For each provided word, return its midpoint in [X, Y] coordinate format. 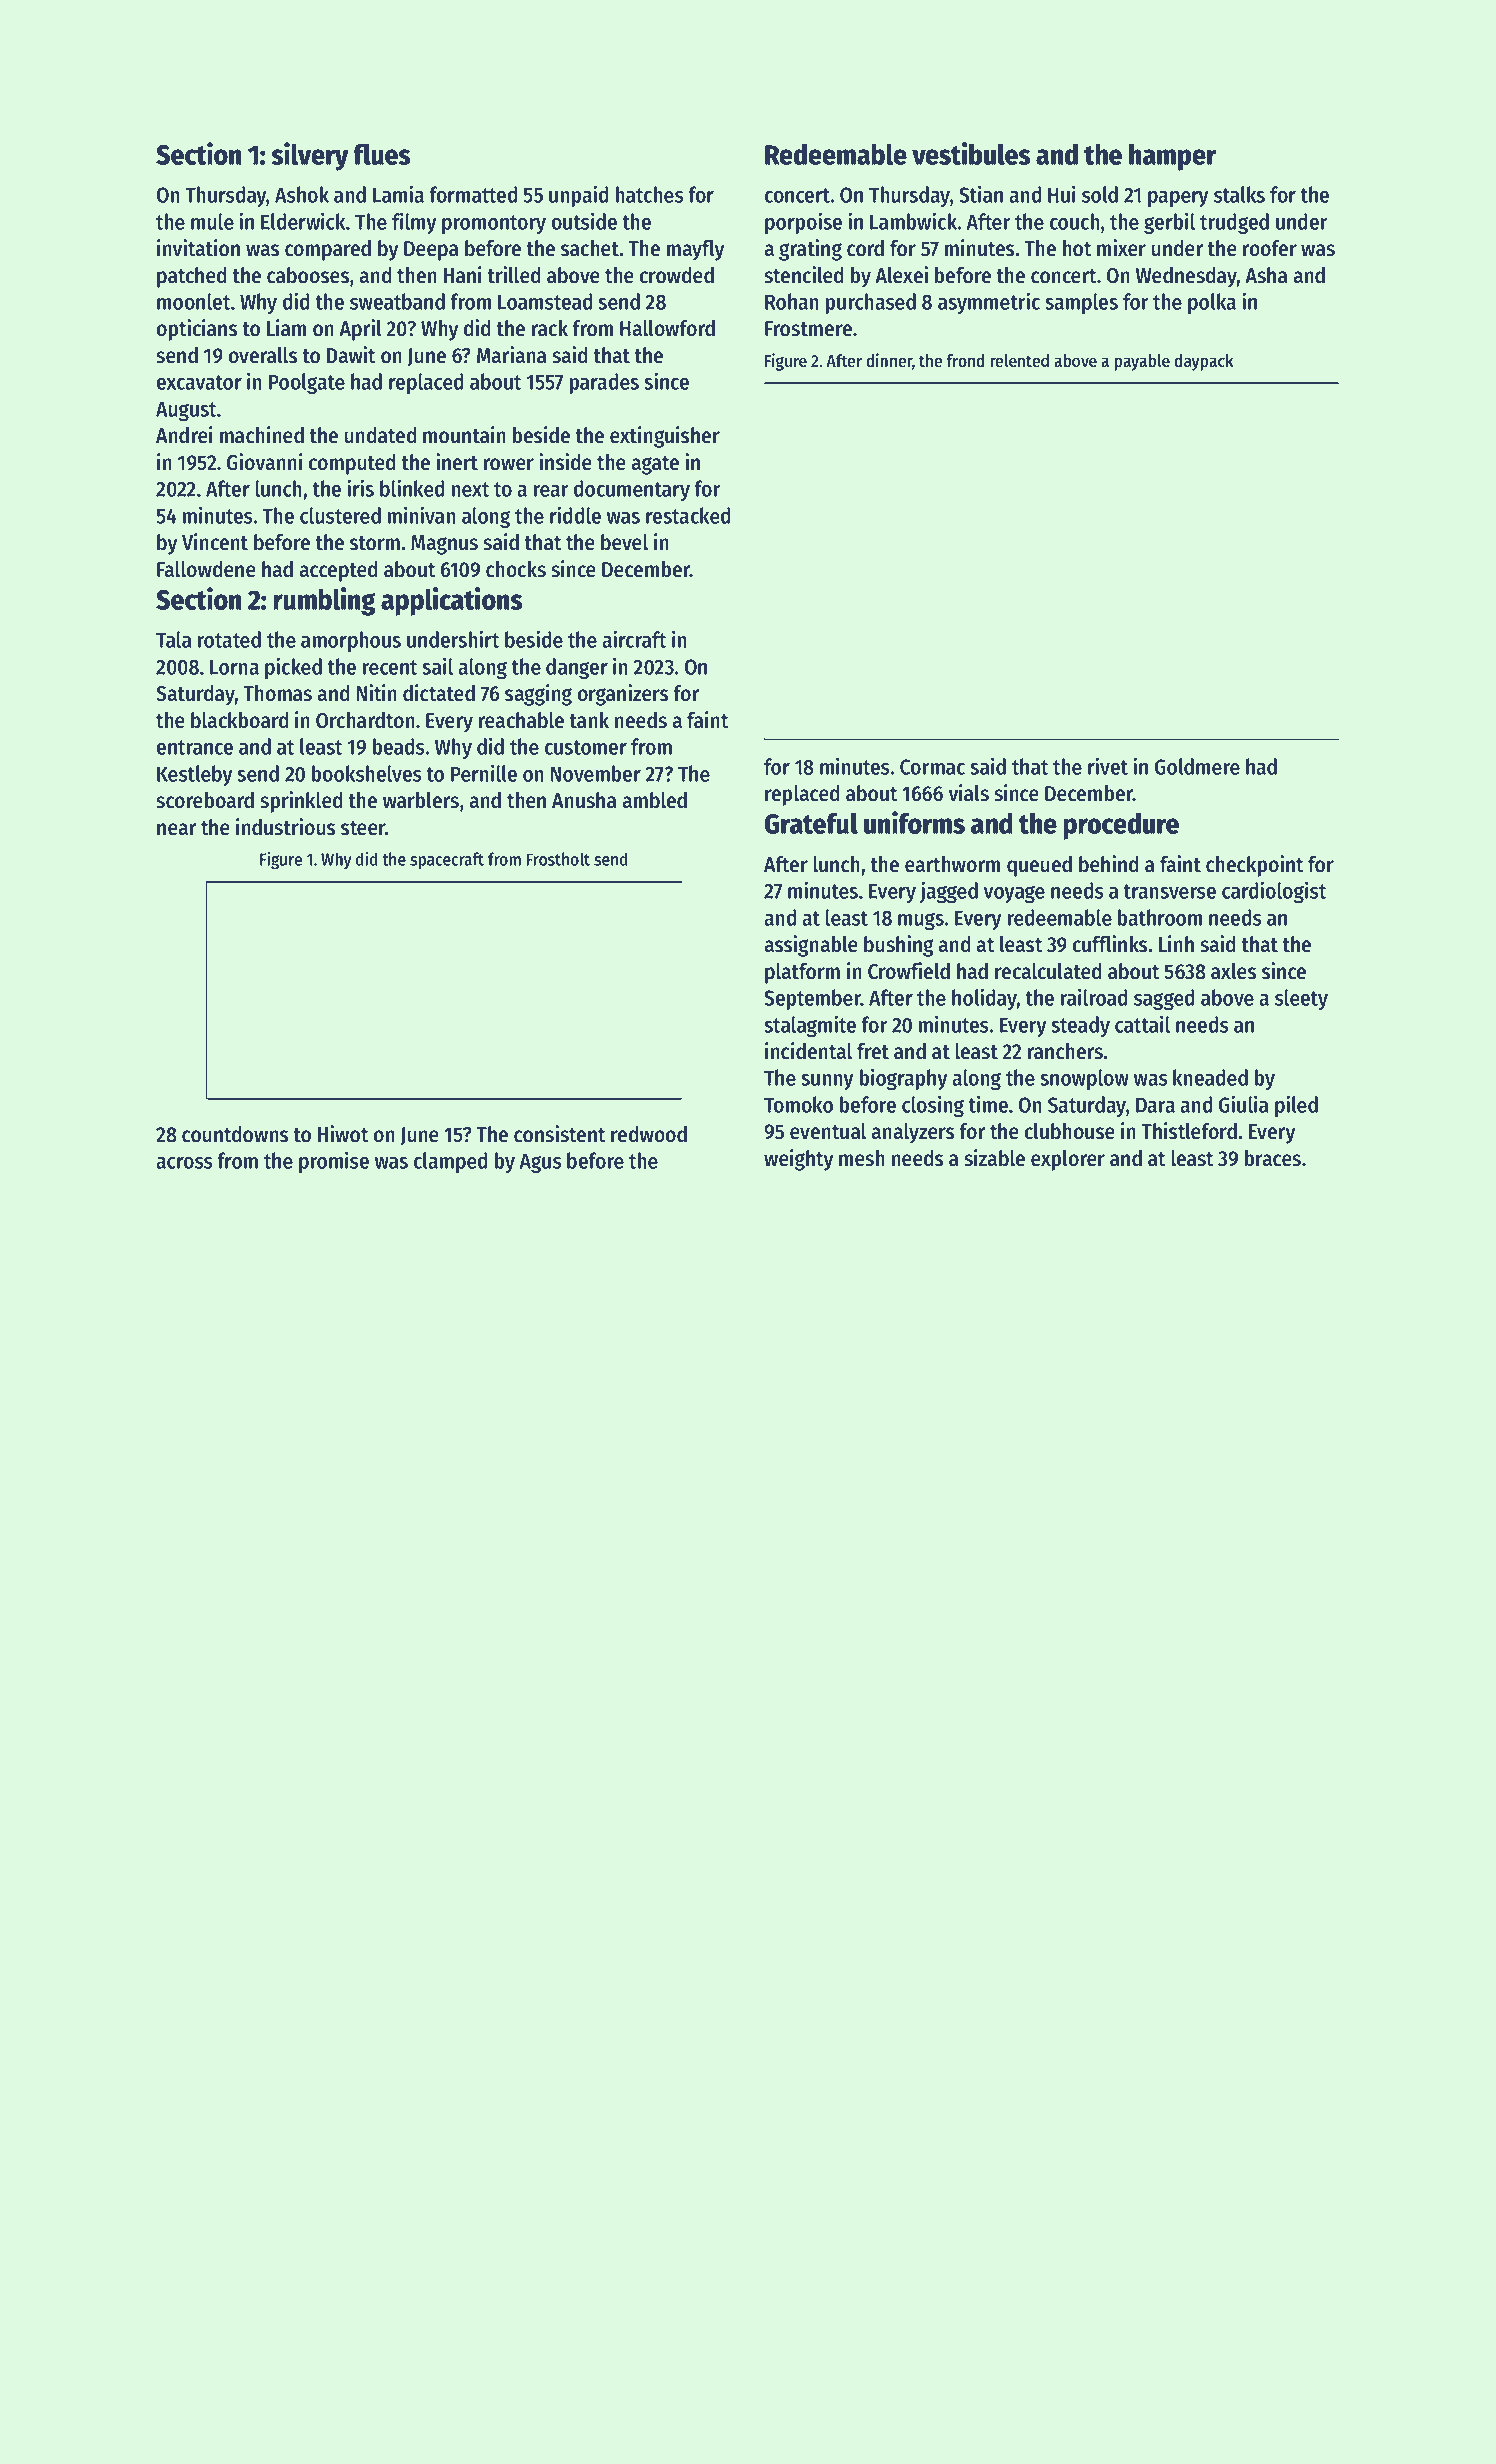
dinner [889, 361]
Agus [540, 1163]
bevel [624, 542]
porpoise [803, 223]
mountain [464, 435]
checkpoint [1254, 866]
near [176, 829]
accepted [338, 571]
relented [1019, 361]
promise [334, 1162]
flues [382, 154]
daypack [1204, 362]
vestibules [971, 153]
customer [586, 747]
